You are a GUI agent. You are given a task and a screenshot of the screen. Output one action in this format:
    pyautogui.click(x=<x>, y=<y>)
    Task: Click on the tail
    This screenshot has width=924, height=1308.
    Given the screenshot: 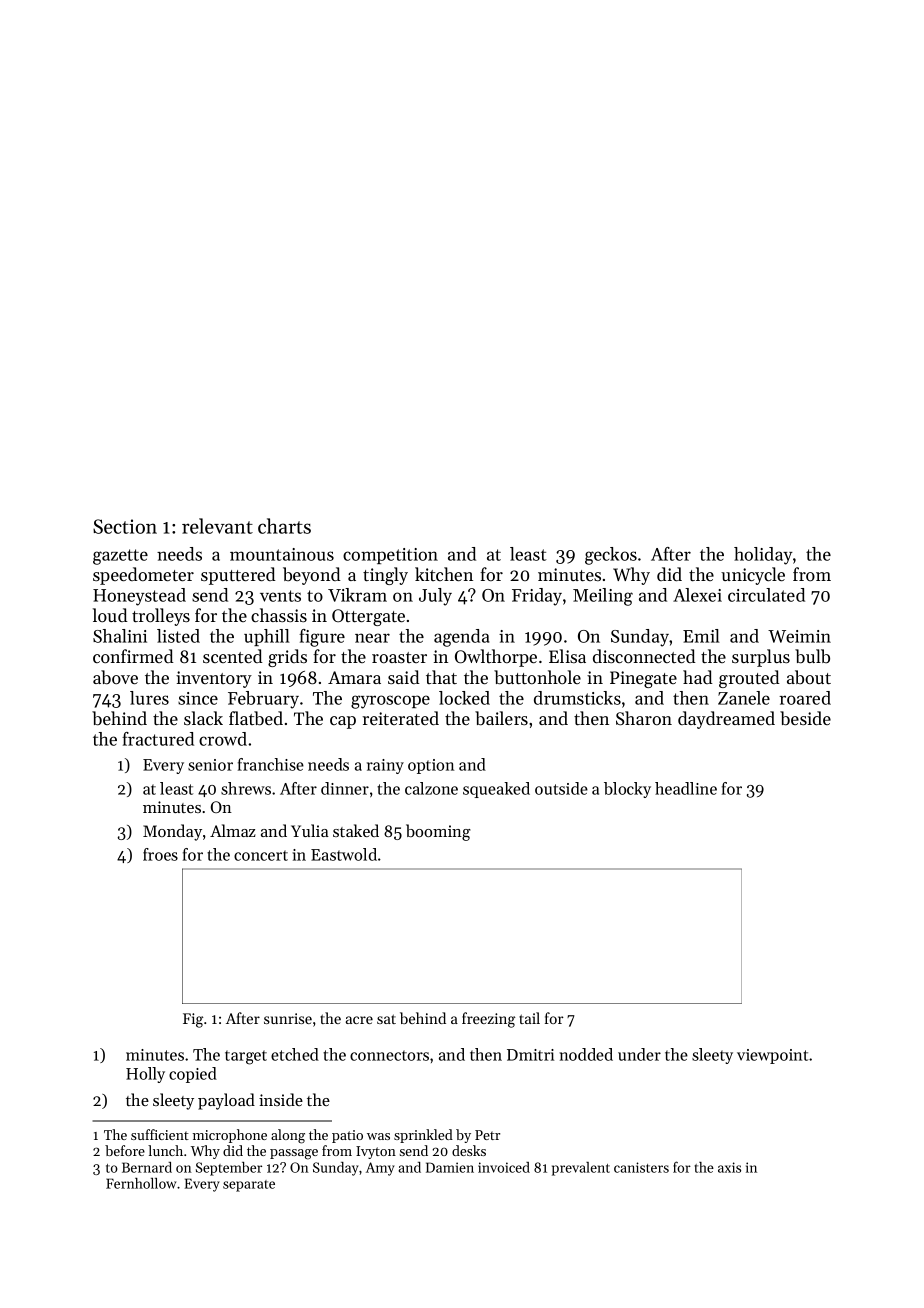 What is the action you would take?
    pyautogui.click(x=529, y=1018)
